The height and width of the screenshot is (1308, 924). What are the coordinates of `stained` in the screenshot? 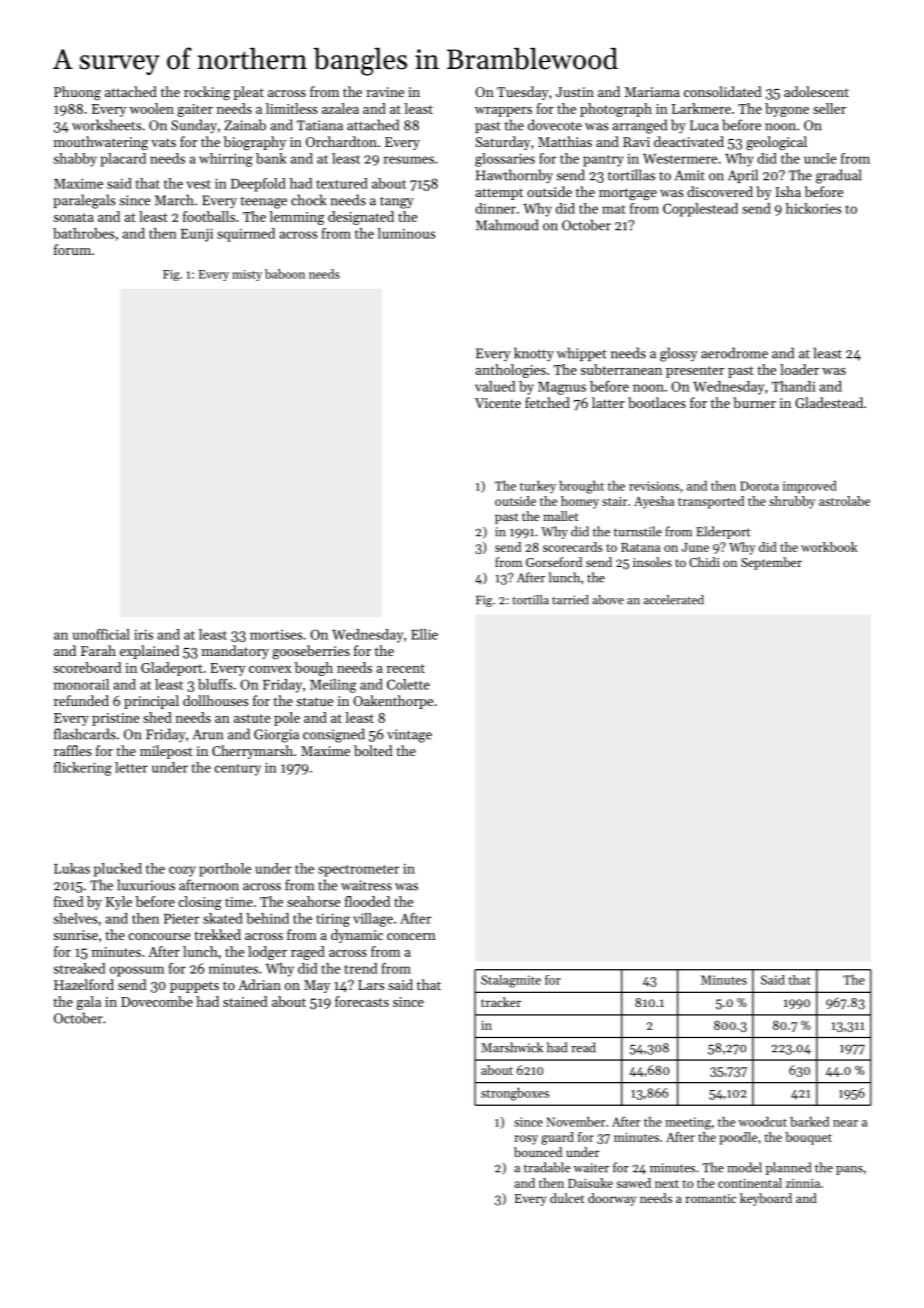 It's located at (245, 1001).
